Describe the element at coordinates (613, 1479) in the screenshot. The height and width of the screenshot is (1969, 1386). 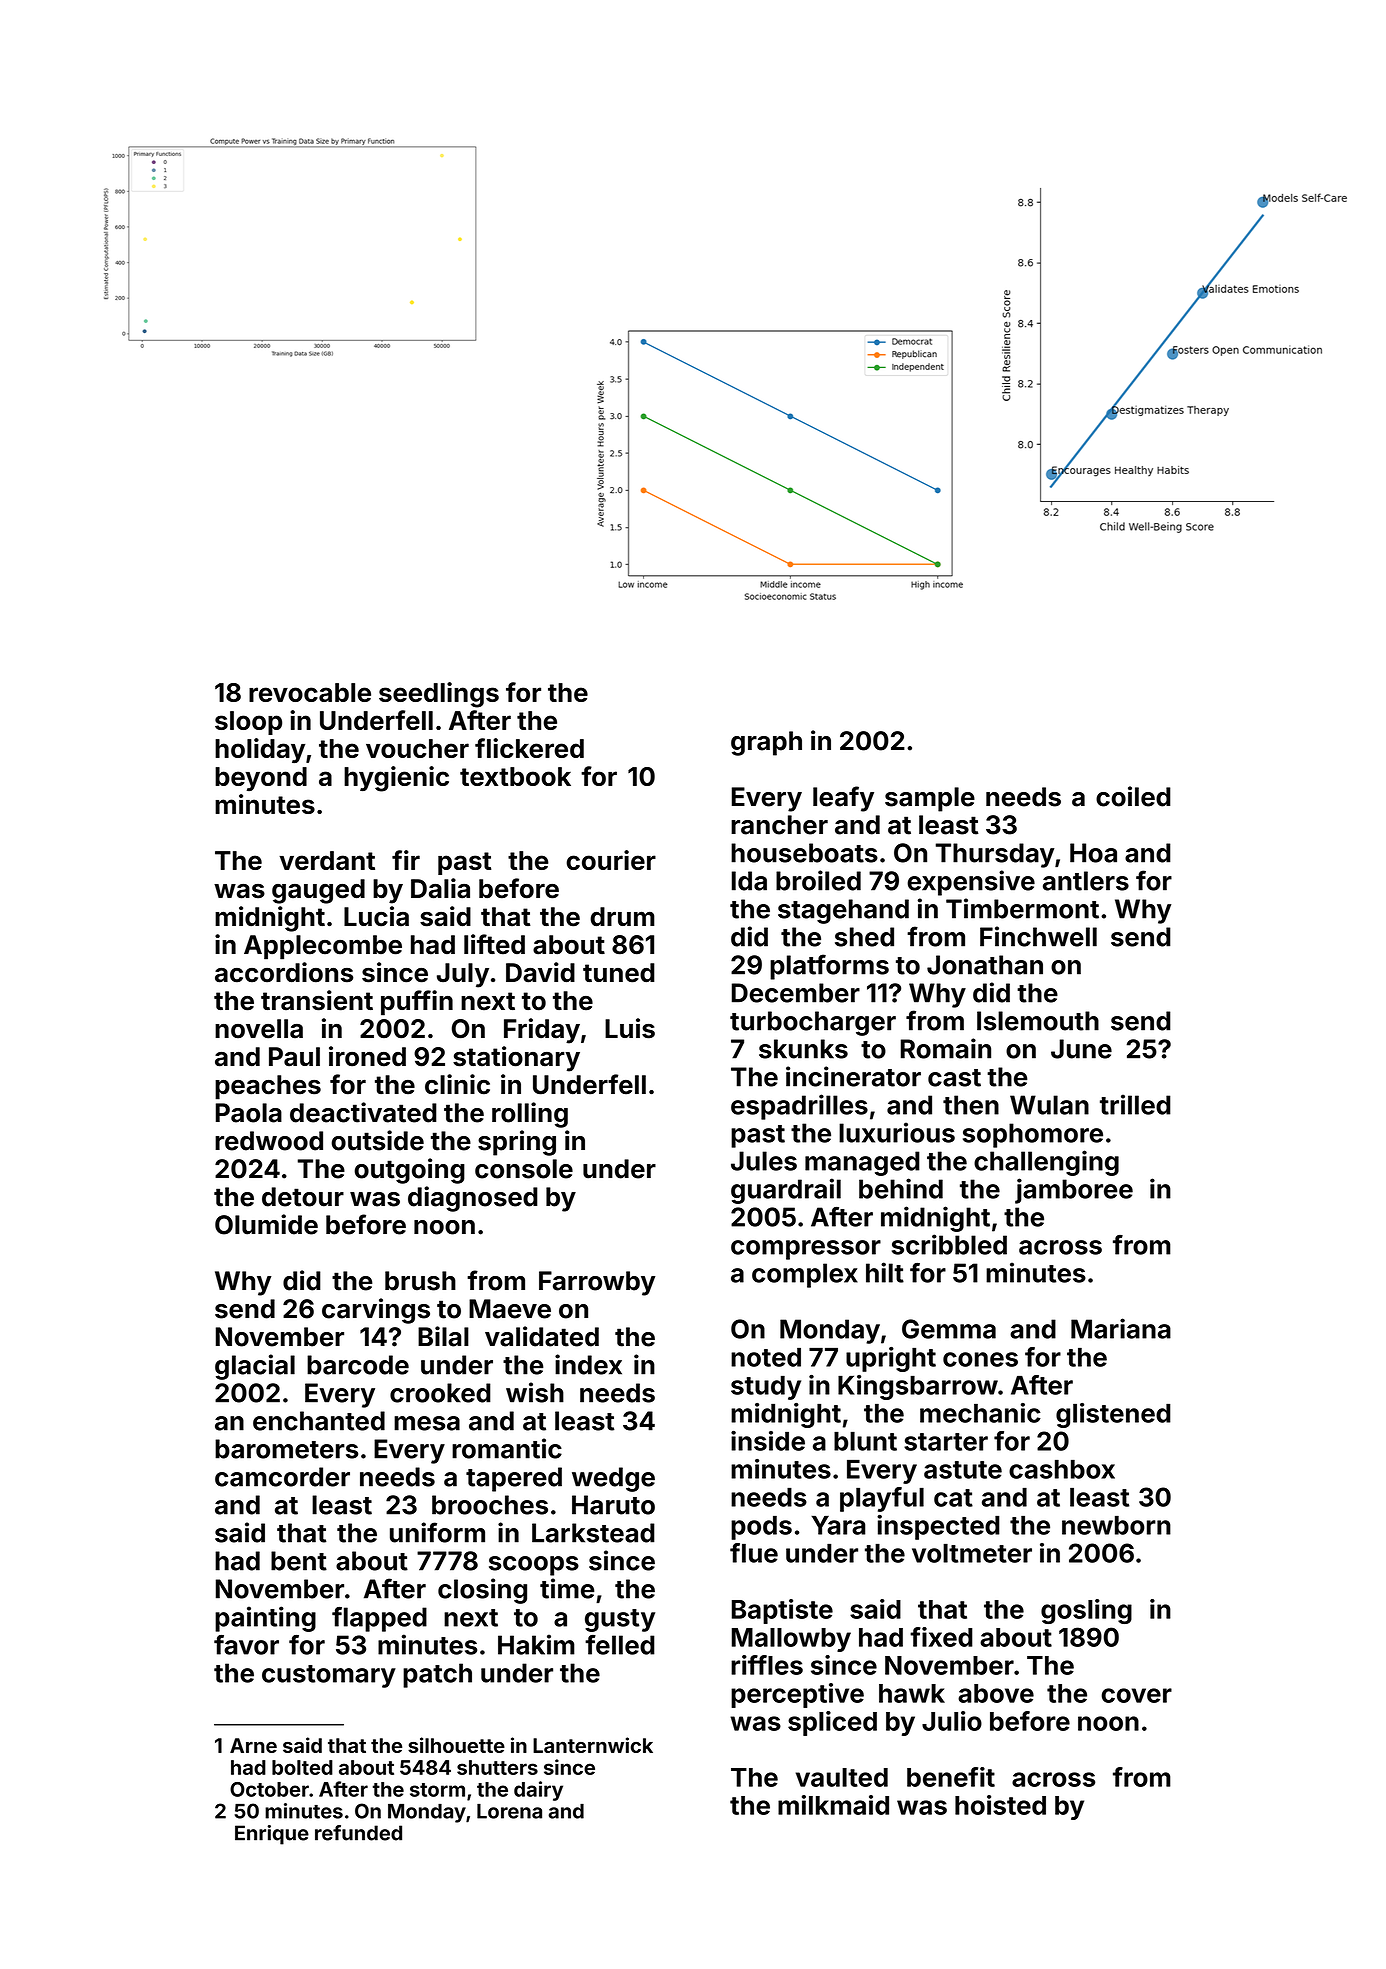
I see `wedge` at that location.
